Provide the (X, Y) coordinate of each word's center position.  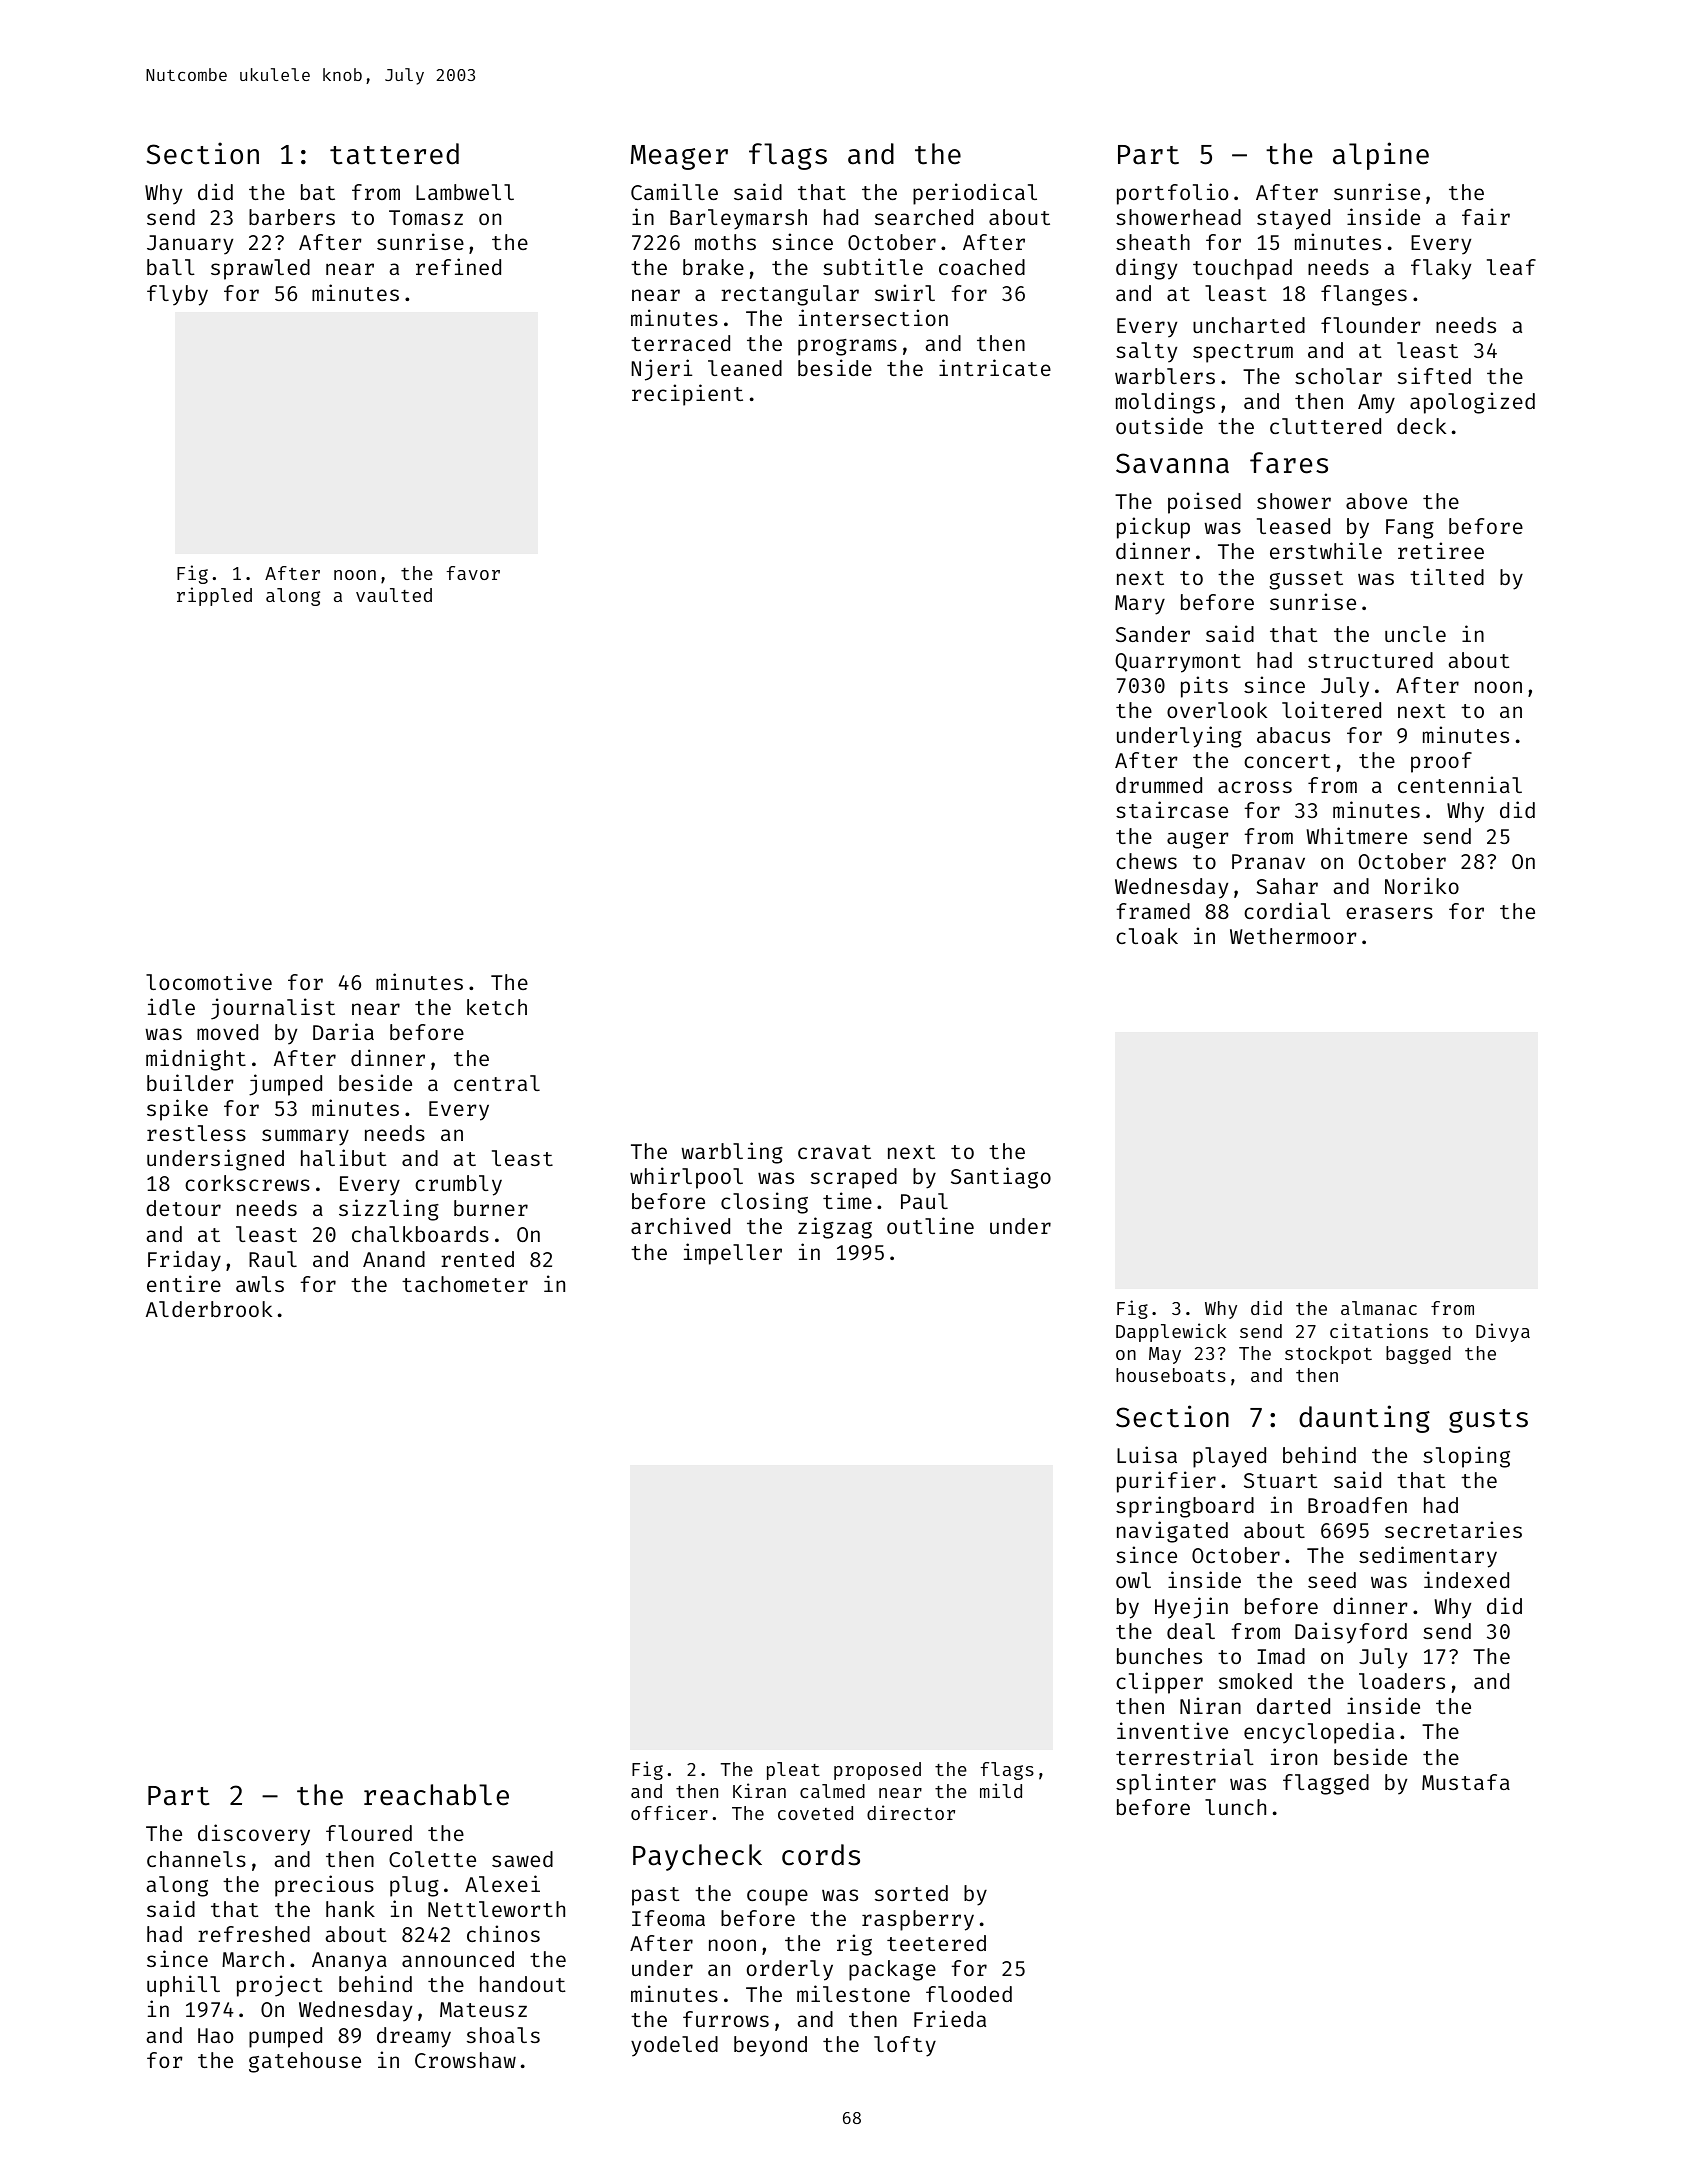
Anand (394, 1259)
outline (930, 1225)
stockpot (1328, 1355)
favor (473, 573)
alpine (1381, 156)
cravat (834, 1152)
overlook (1217, 710)
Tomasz (426, 217)
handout (523, 1984)
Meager (679, 157)
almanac (1379, 1308)
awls (260, 1284)
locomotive (209, 981)
